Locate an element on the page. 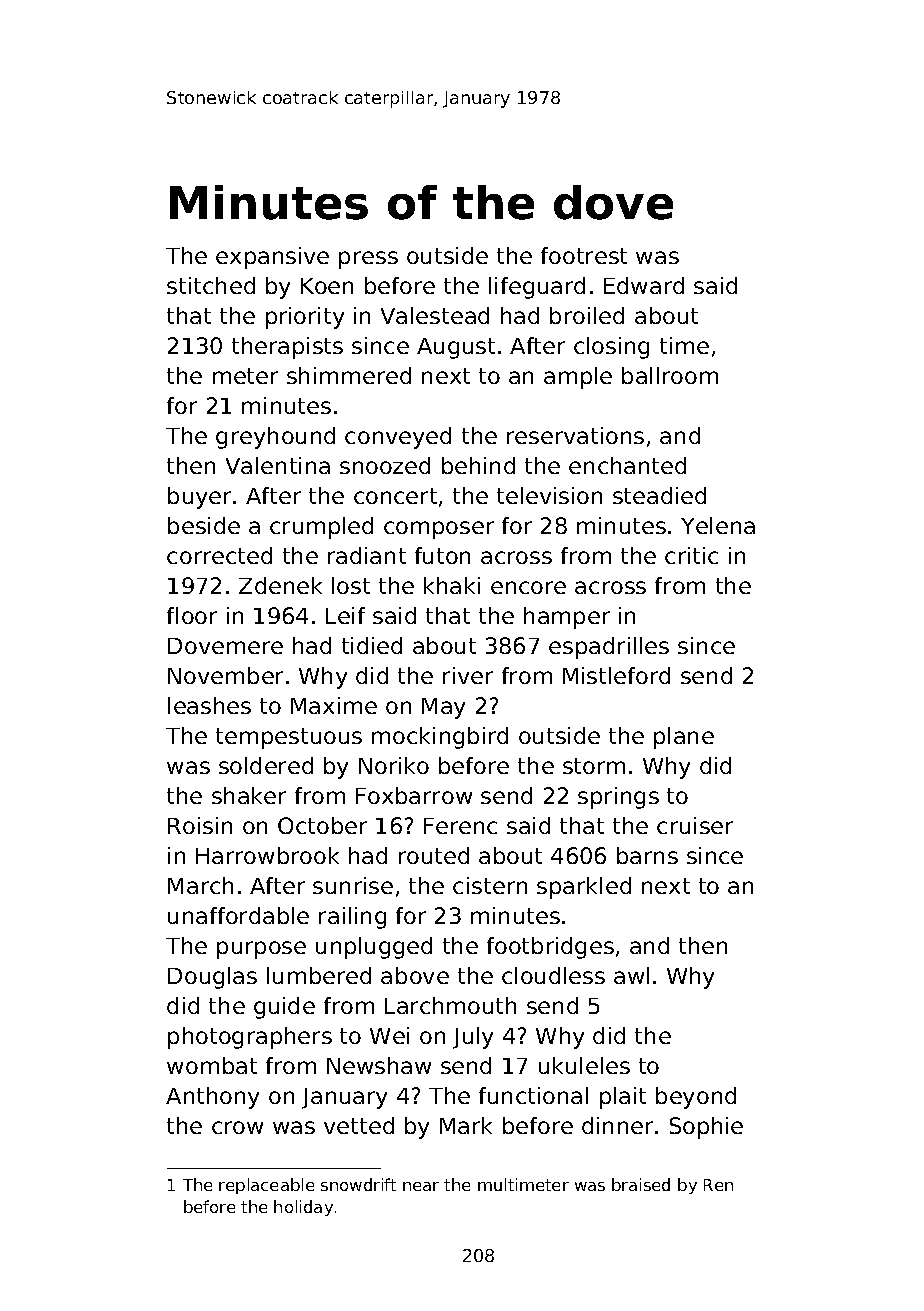  guide is located at coordinates (284, 1008).
